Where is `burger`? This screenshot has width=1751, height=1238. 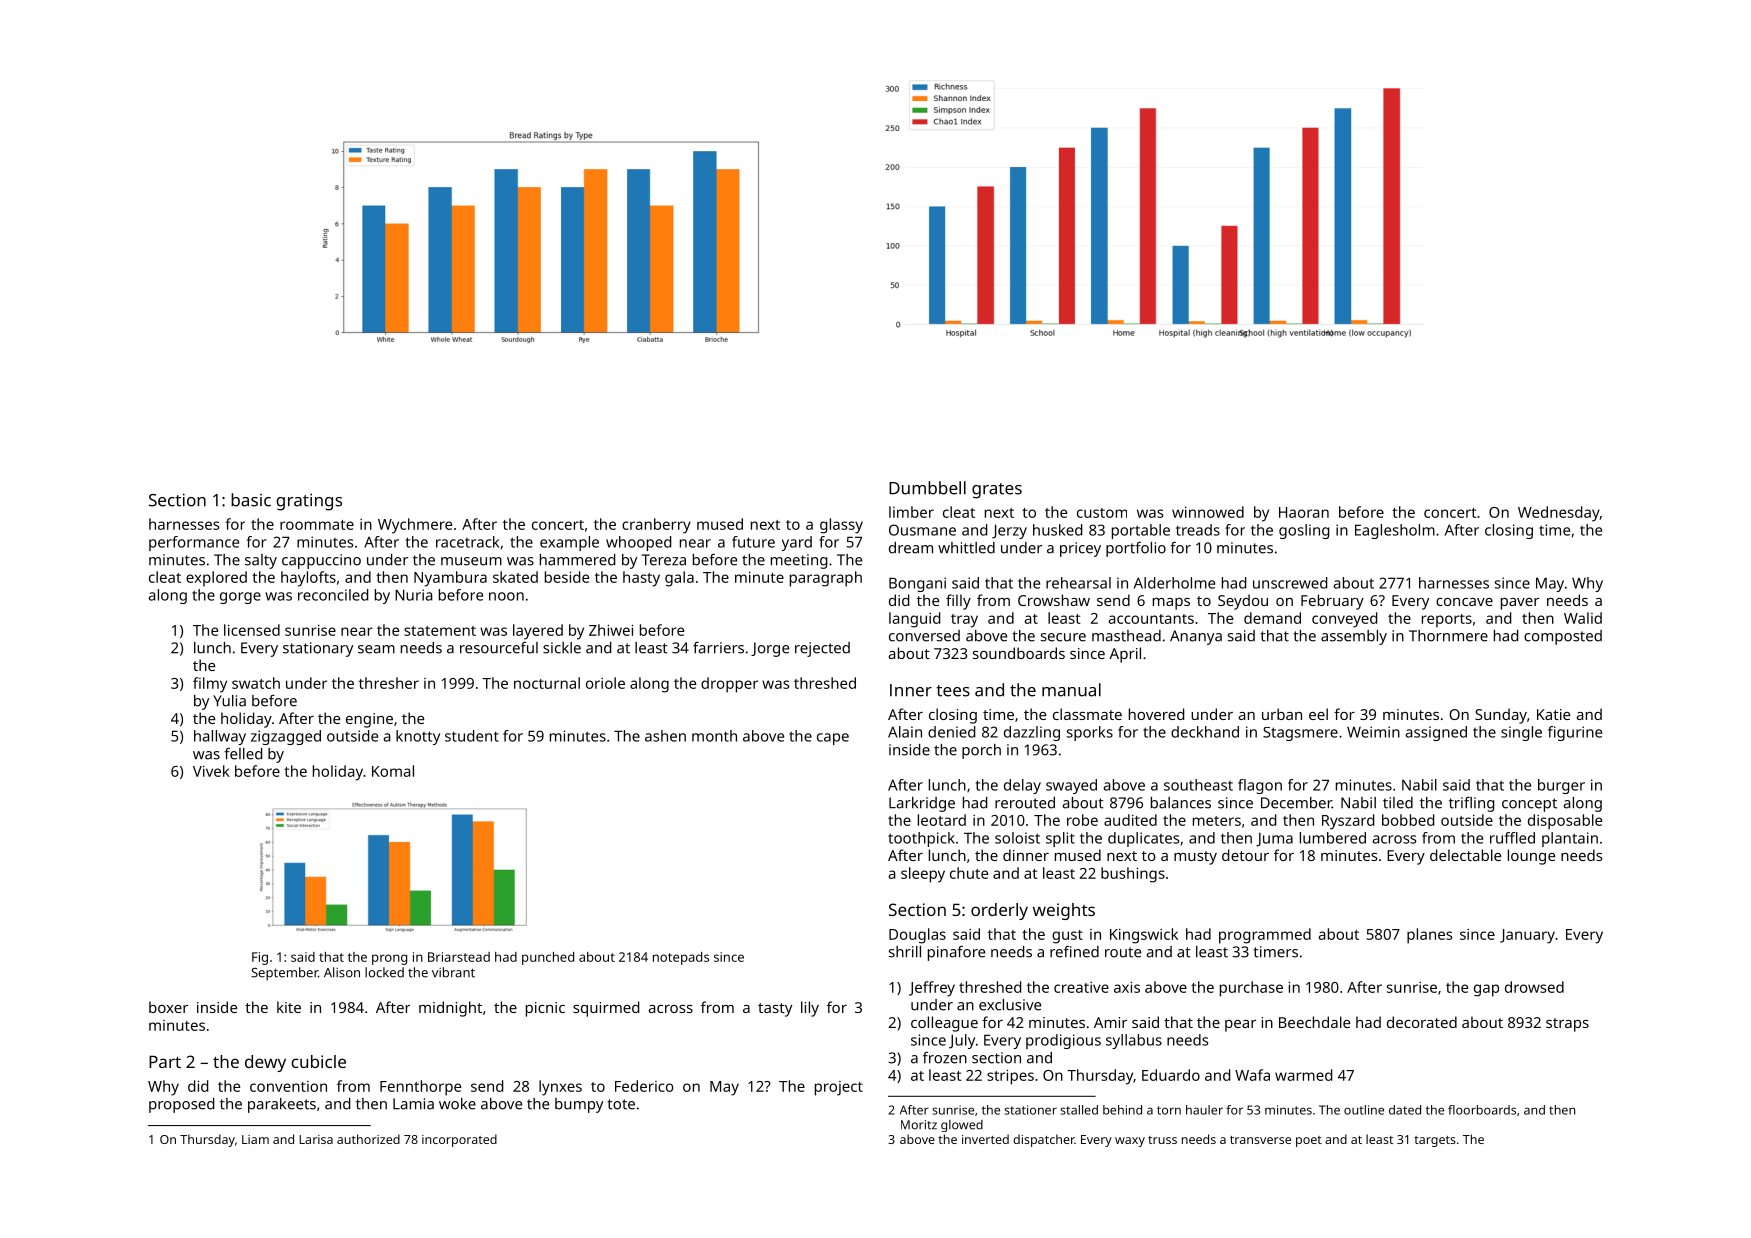 burger is located at coordinates (1561, 786).
